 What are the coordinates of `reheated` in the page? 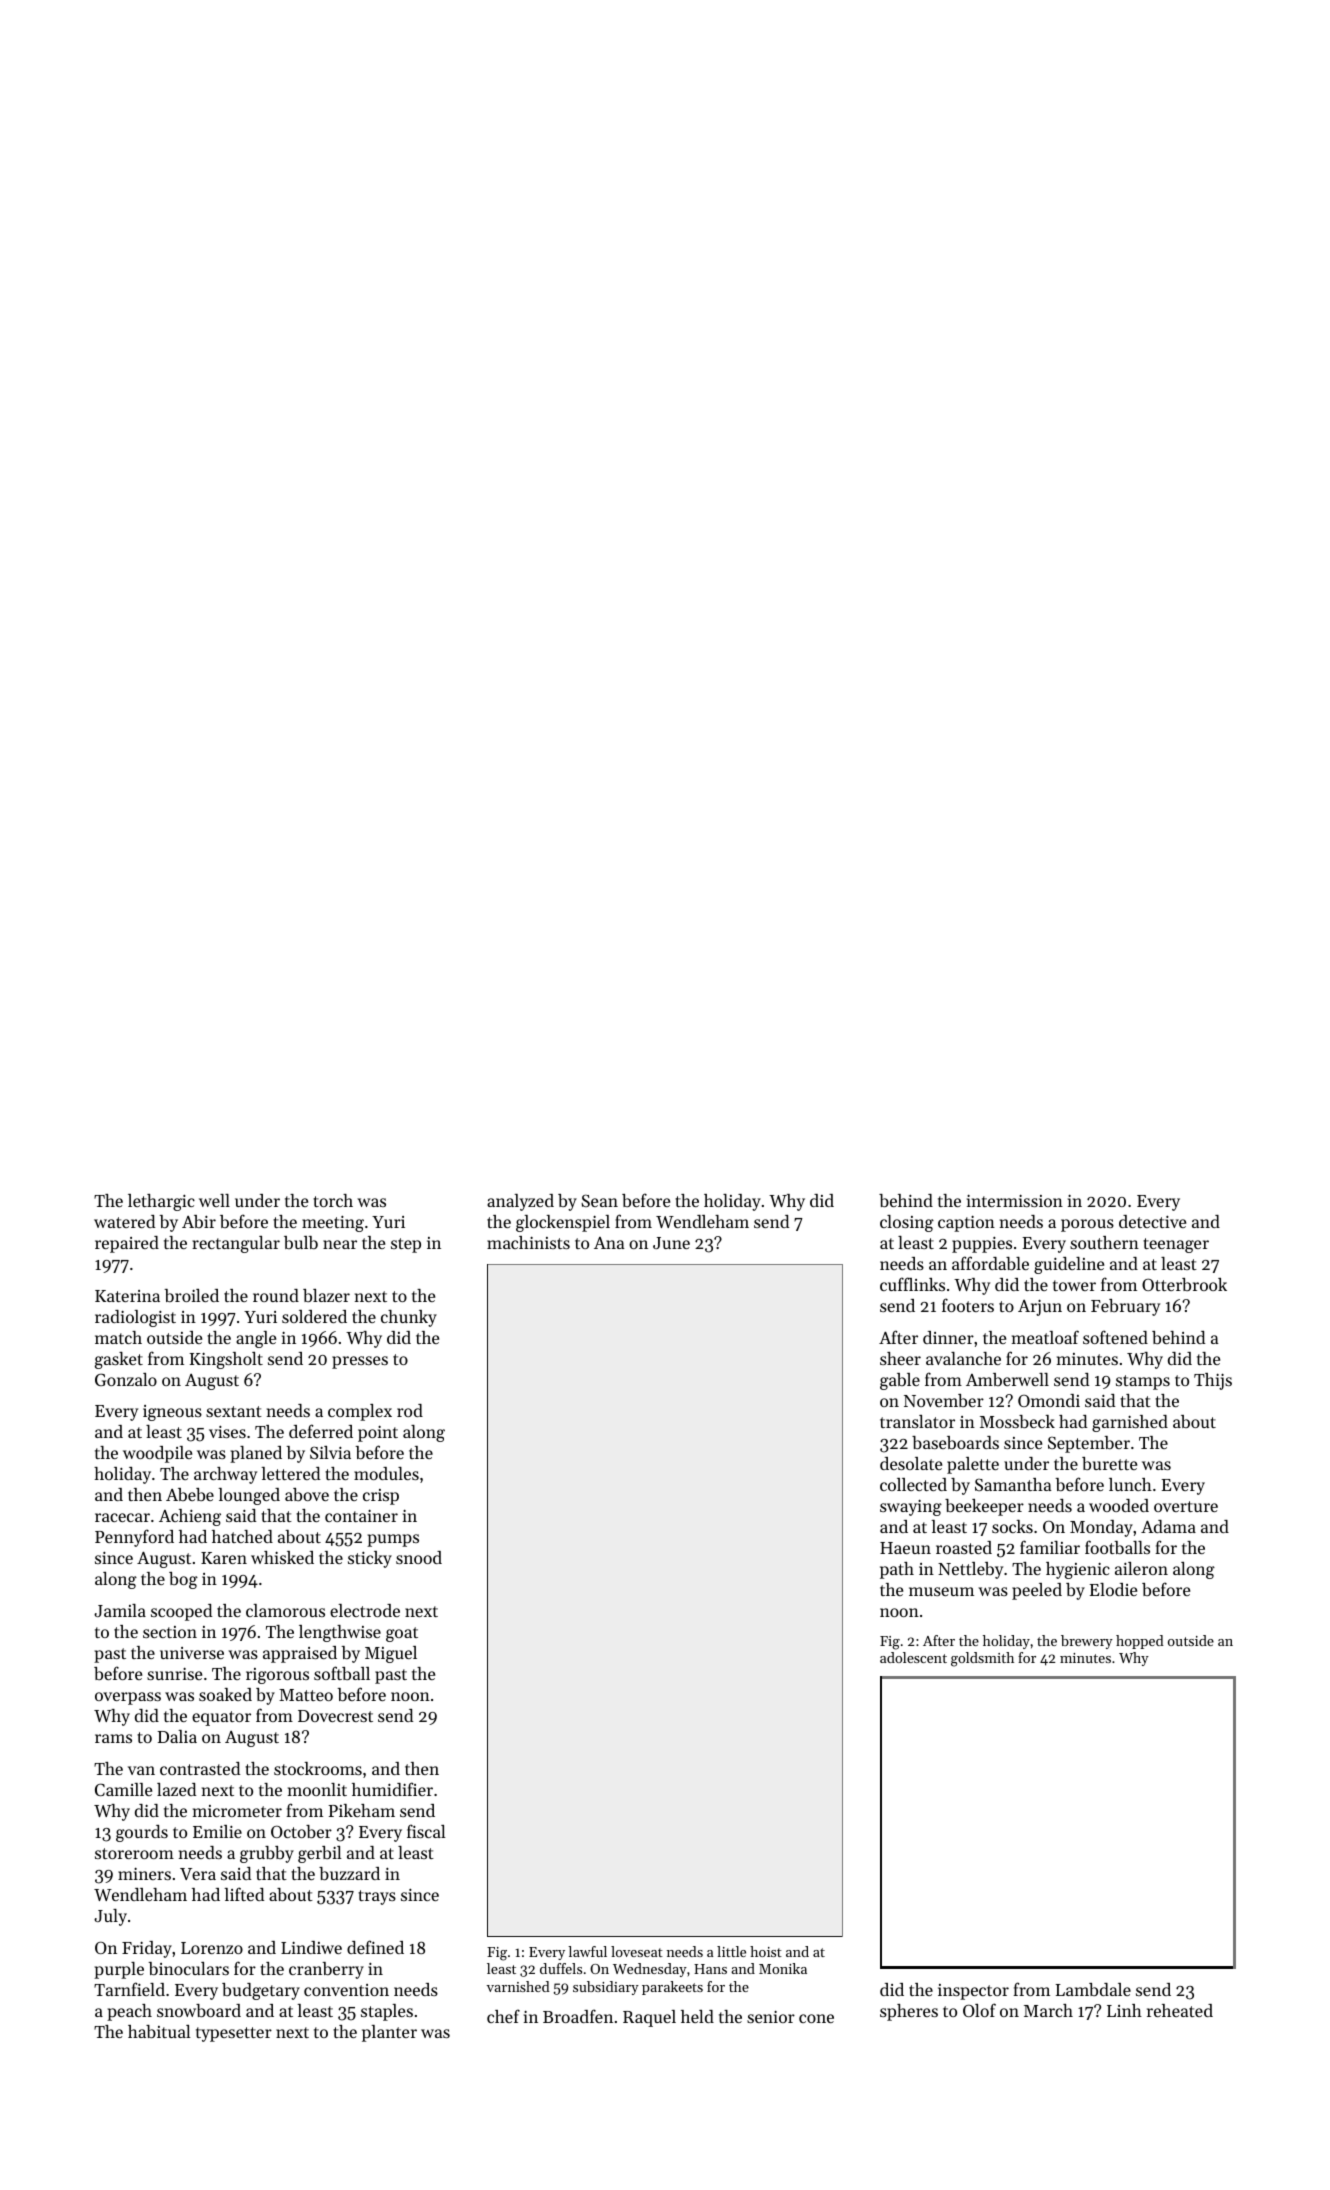 It's located at (1180, 2010).
